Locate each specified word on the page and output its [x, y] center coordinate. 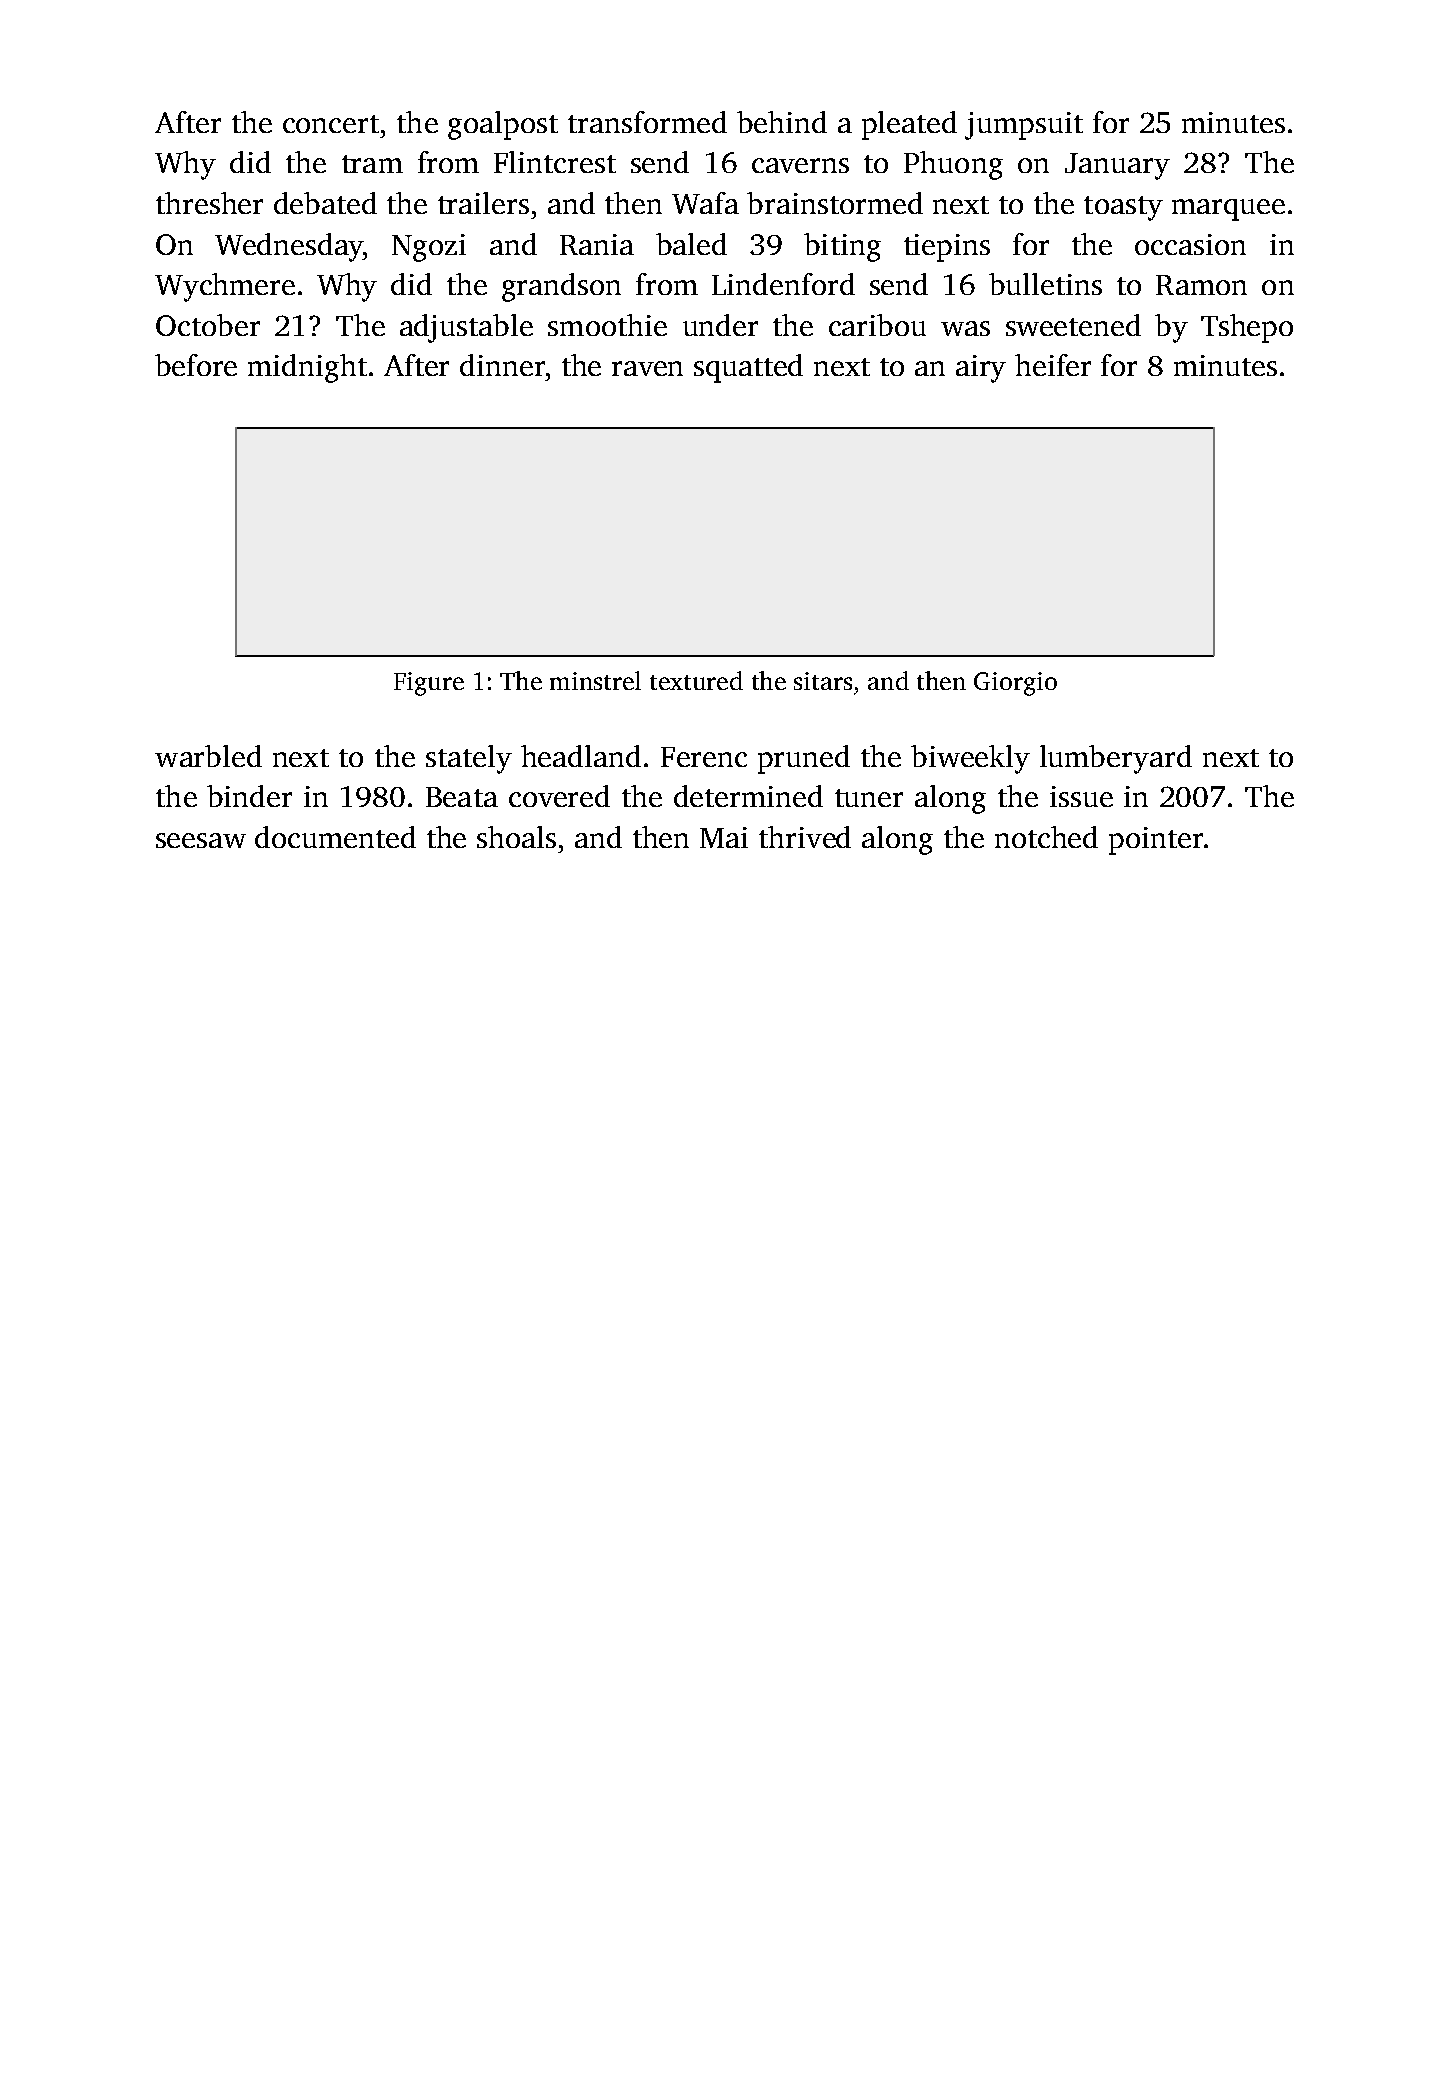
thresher [209, 203]
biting [842, 247]
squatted [748, 368]
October [208, 325]
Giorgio [1015, 684]
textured [696, 680]
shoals [516, 837]
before [196, 365]
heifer [1053, 365]
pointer [1156, 841]
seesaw [201, 840]
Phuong [953, 165]
